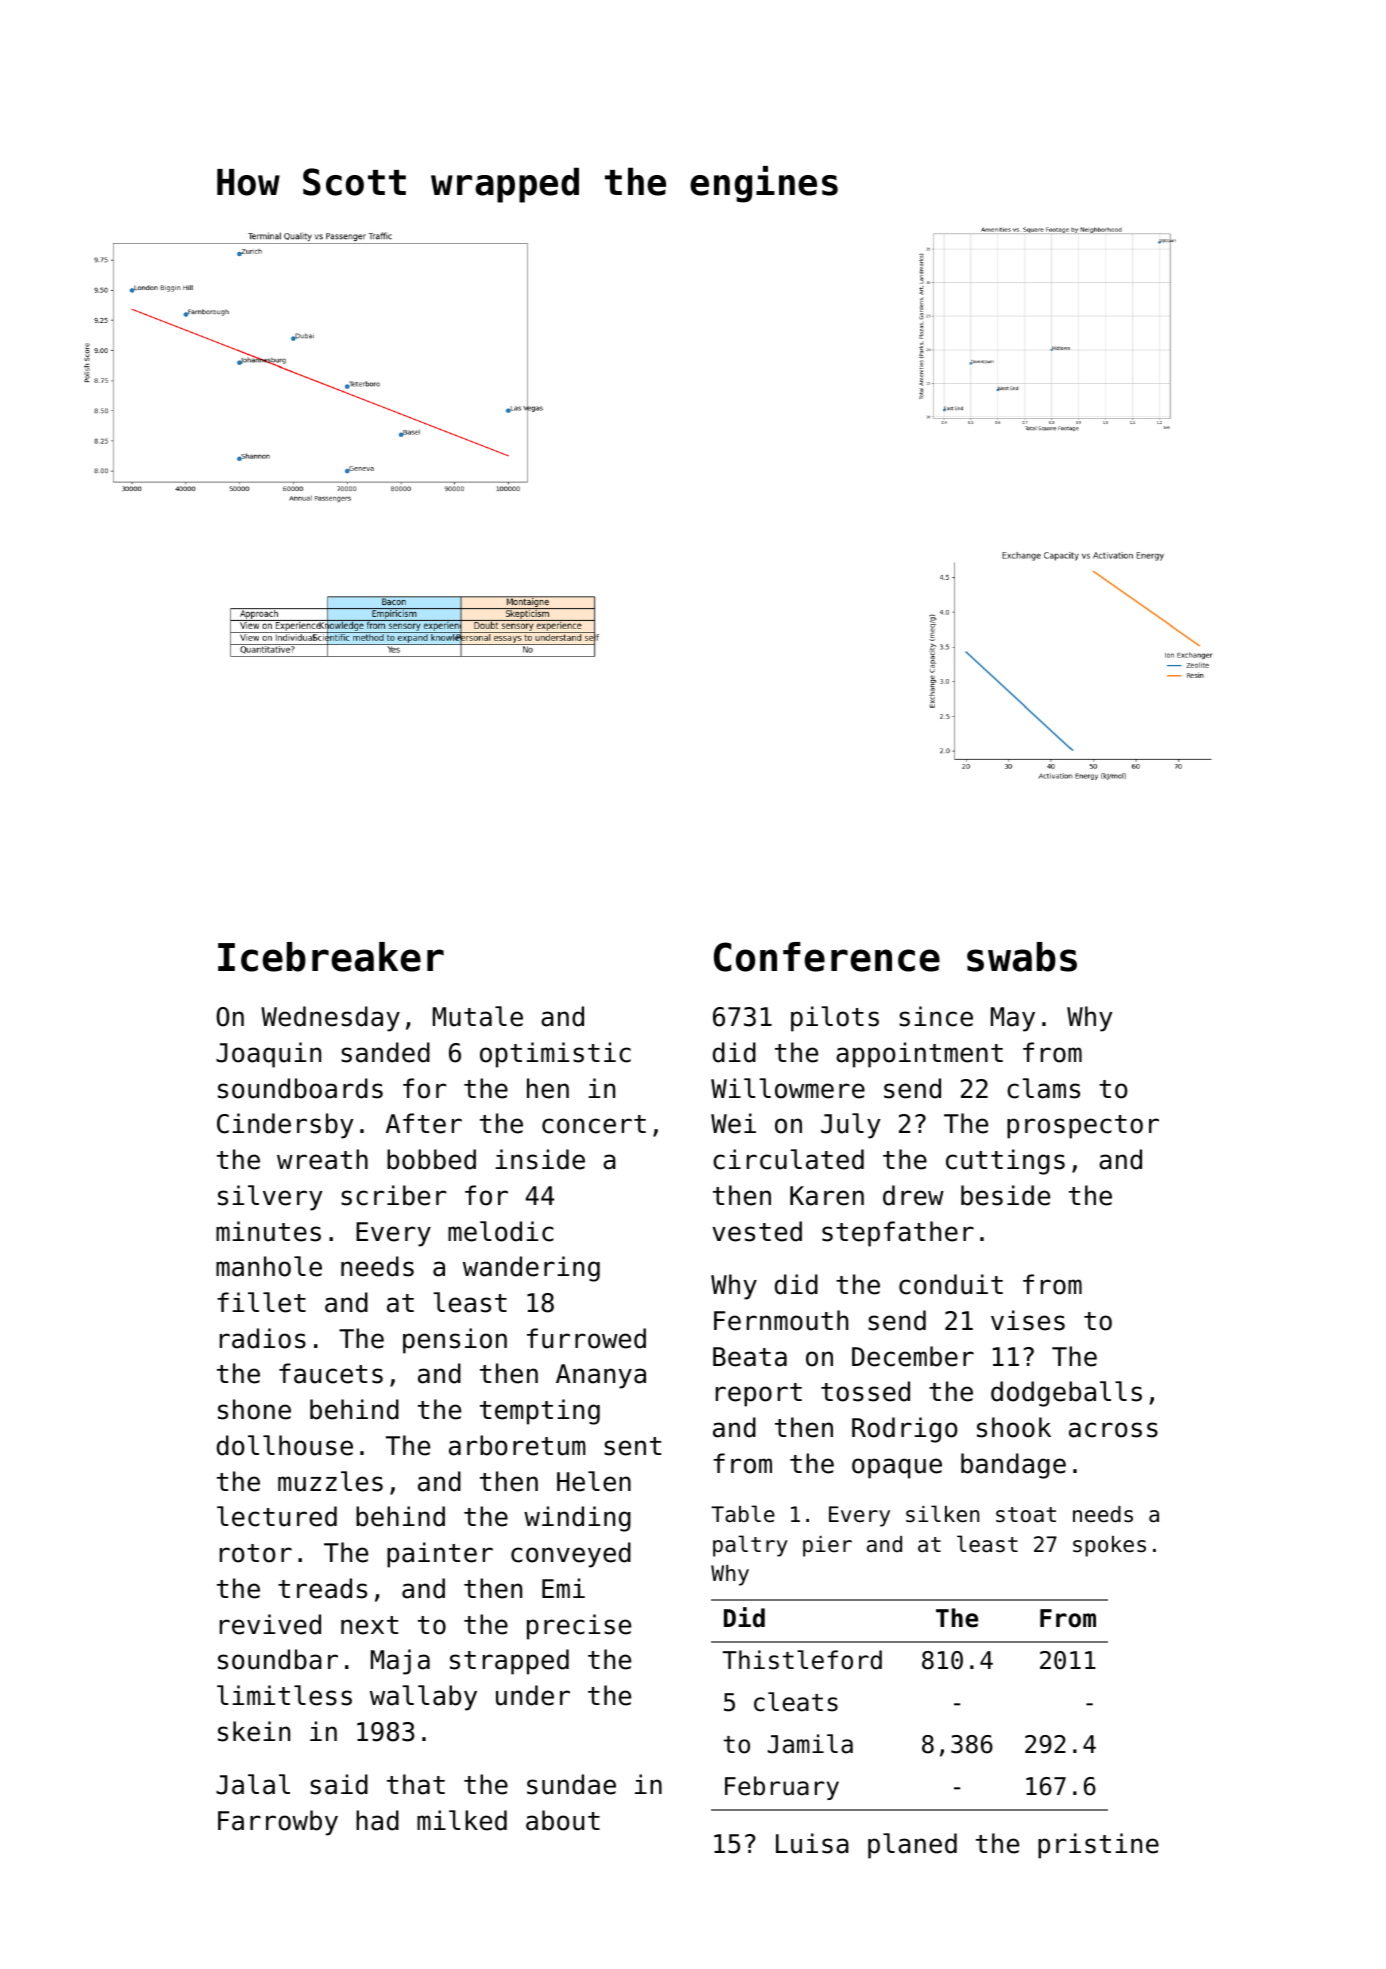  I want to click on pilots, so click(835, 1019).
